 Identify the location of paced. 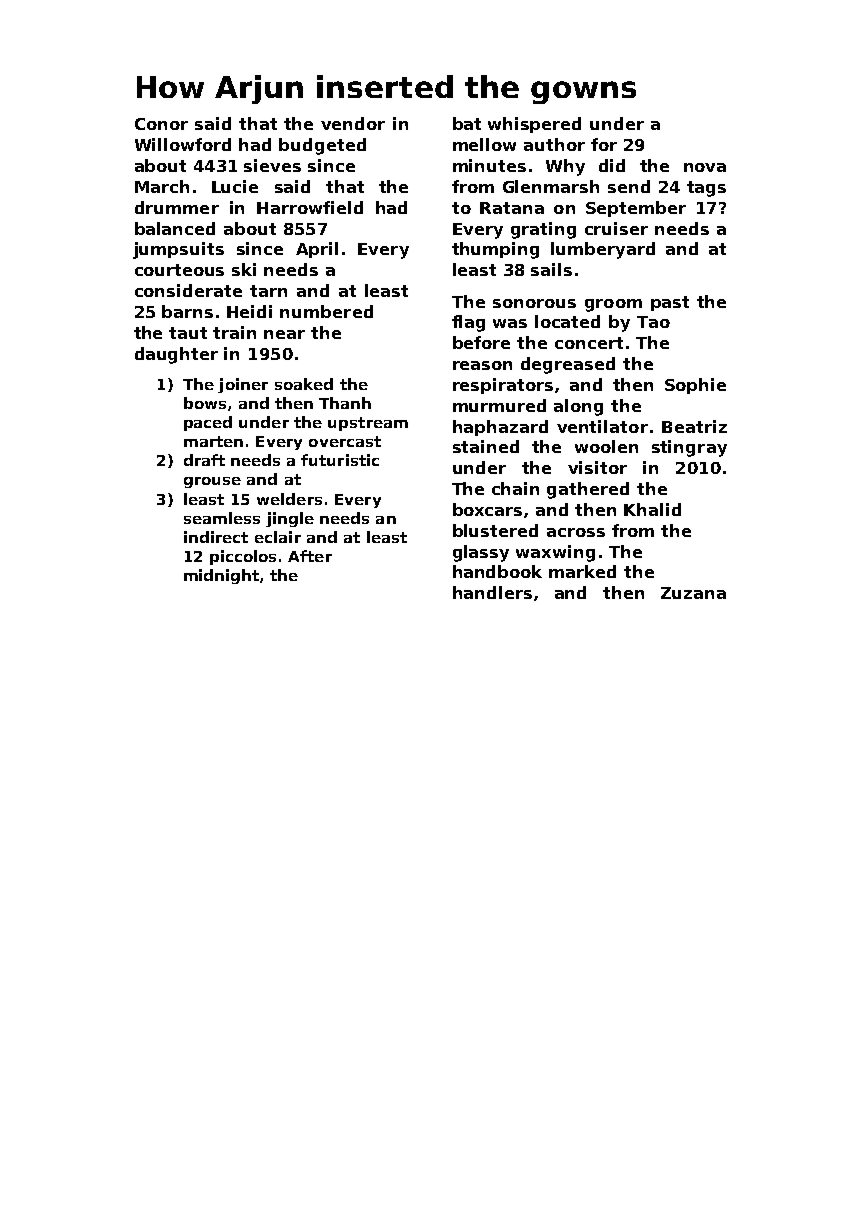
(208, 423).
